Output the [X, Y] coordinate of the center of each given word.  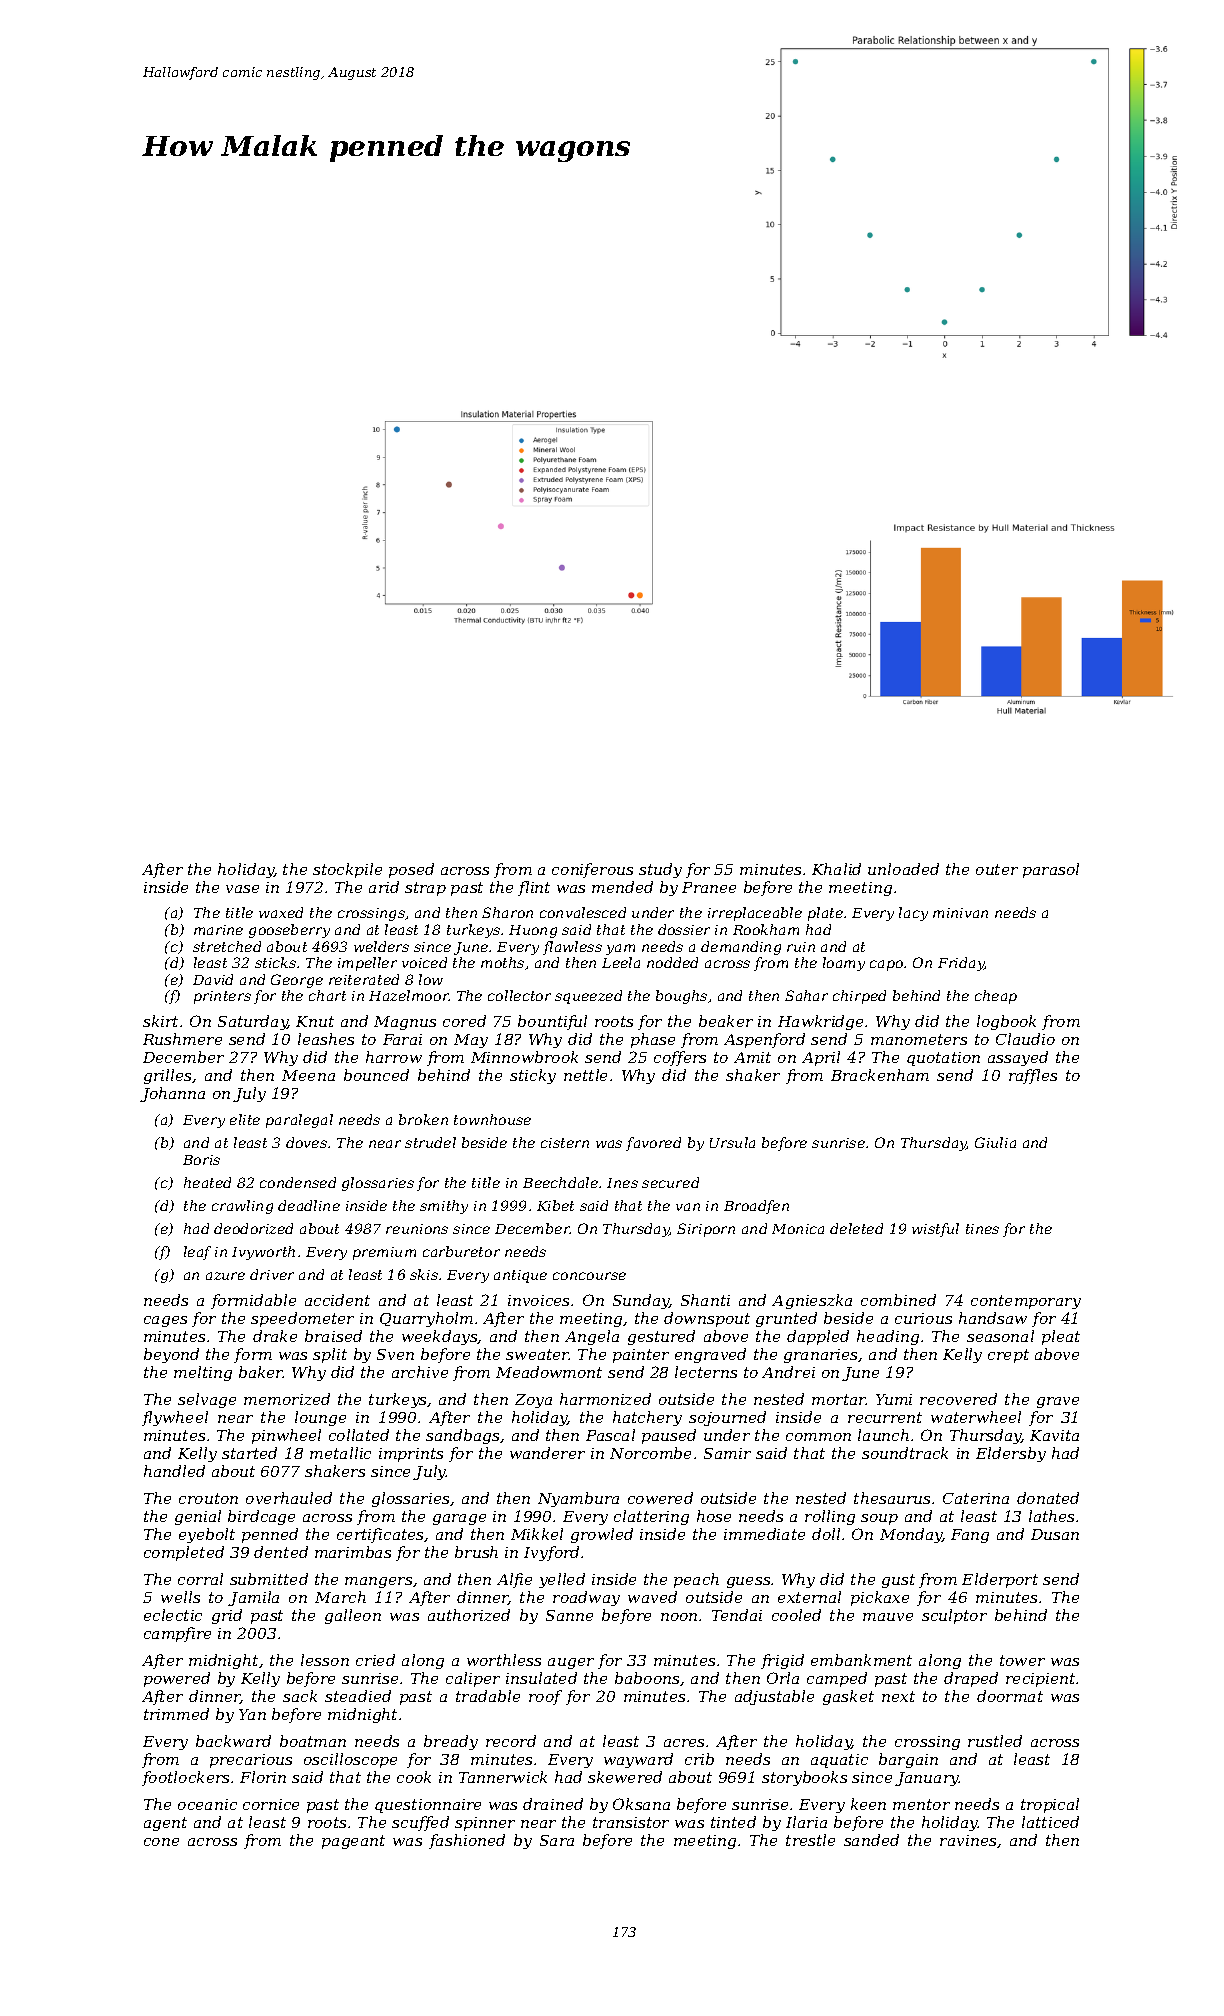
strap [425, 889]
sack [300, 1696]
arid [384, 887]
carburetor [461, 1251]
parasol [1051, 870]
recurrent [885, 1417]
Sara [557, 1840]
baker [261, 1372]
